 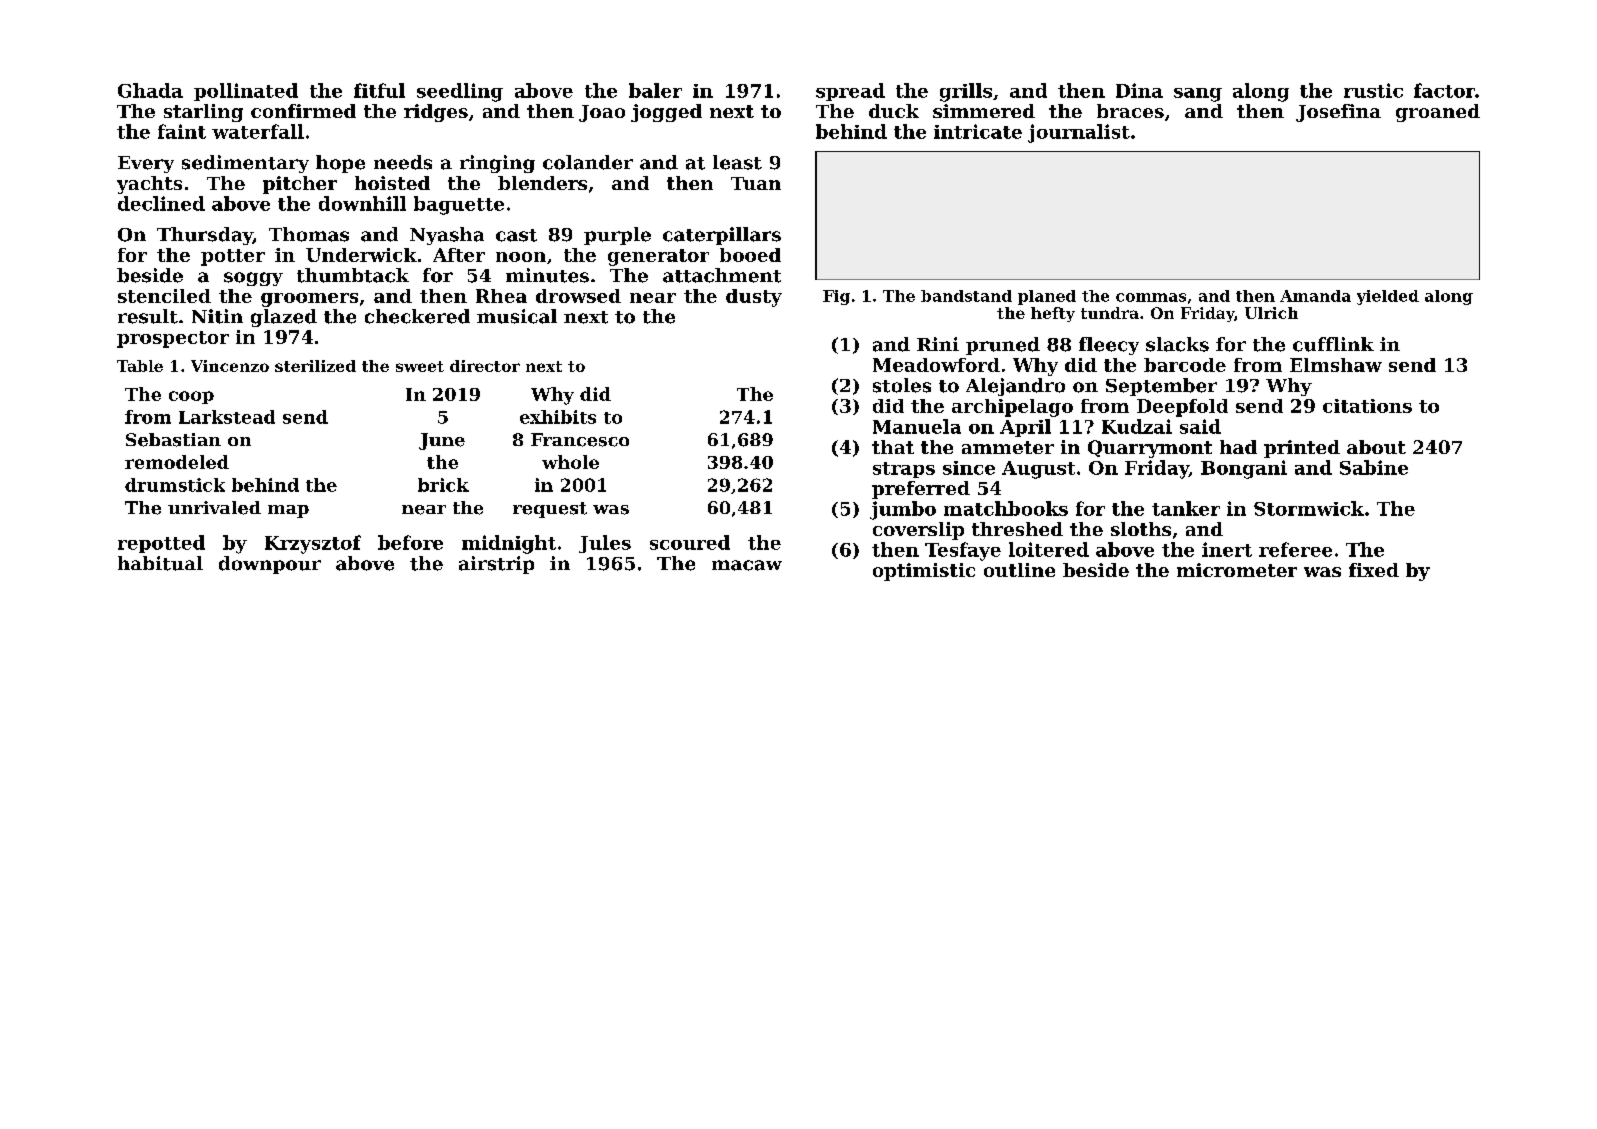 I want to click on Stormwick, so click(x=1309, y=508).
